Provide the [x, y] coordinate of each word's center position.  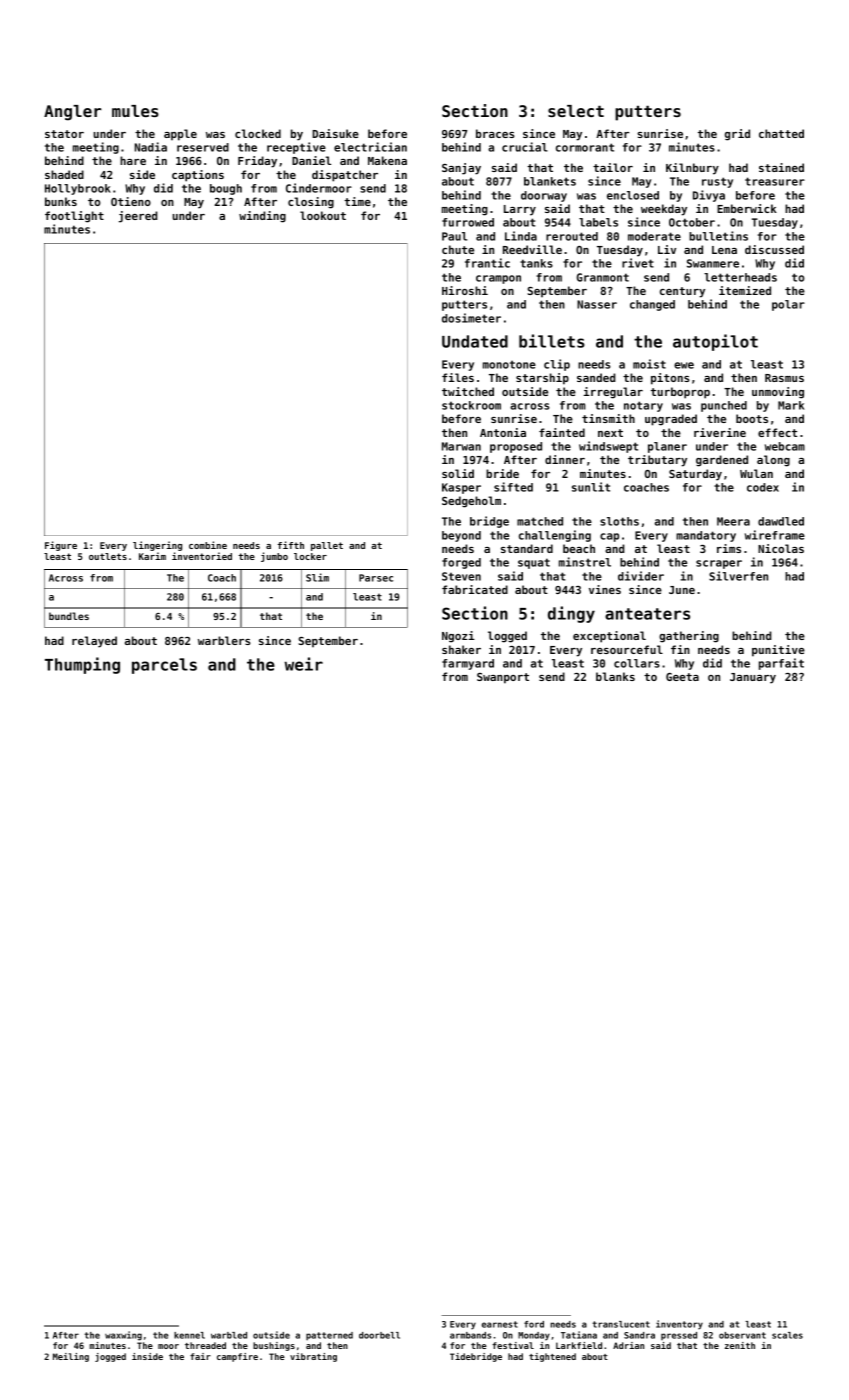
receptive [296, 148]
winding [262, 217]
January [753, 678]
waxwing [123, 1336]
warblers [224, 640]
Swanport [503, 678]
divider [641, 576]
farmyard [468, 664]
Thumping [82, 665]
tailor [613, 167]
